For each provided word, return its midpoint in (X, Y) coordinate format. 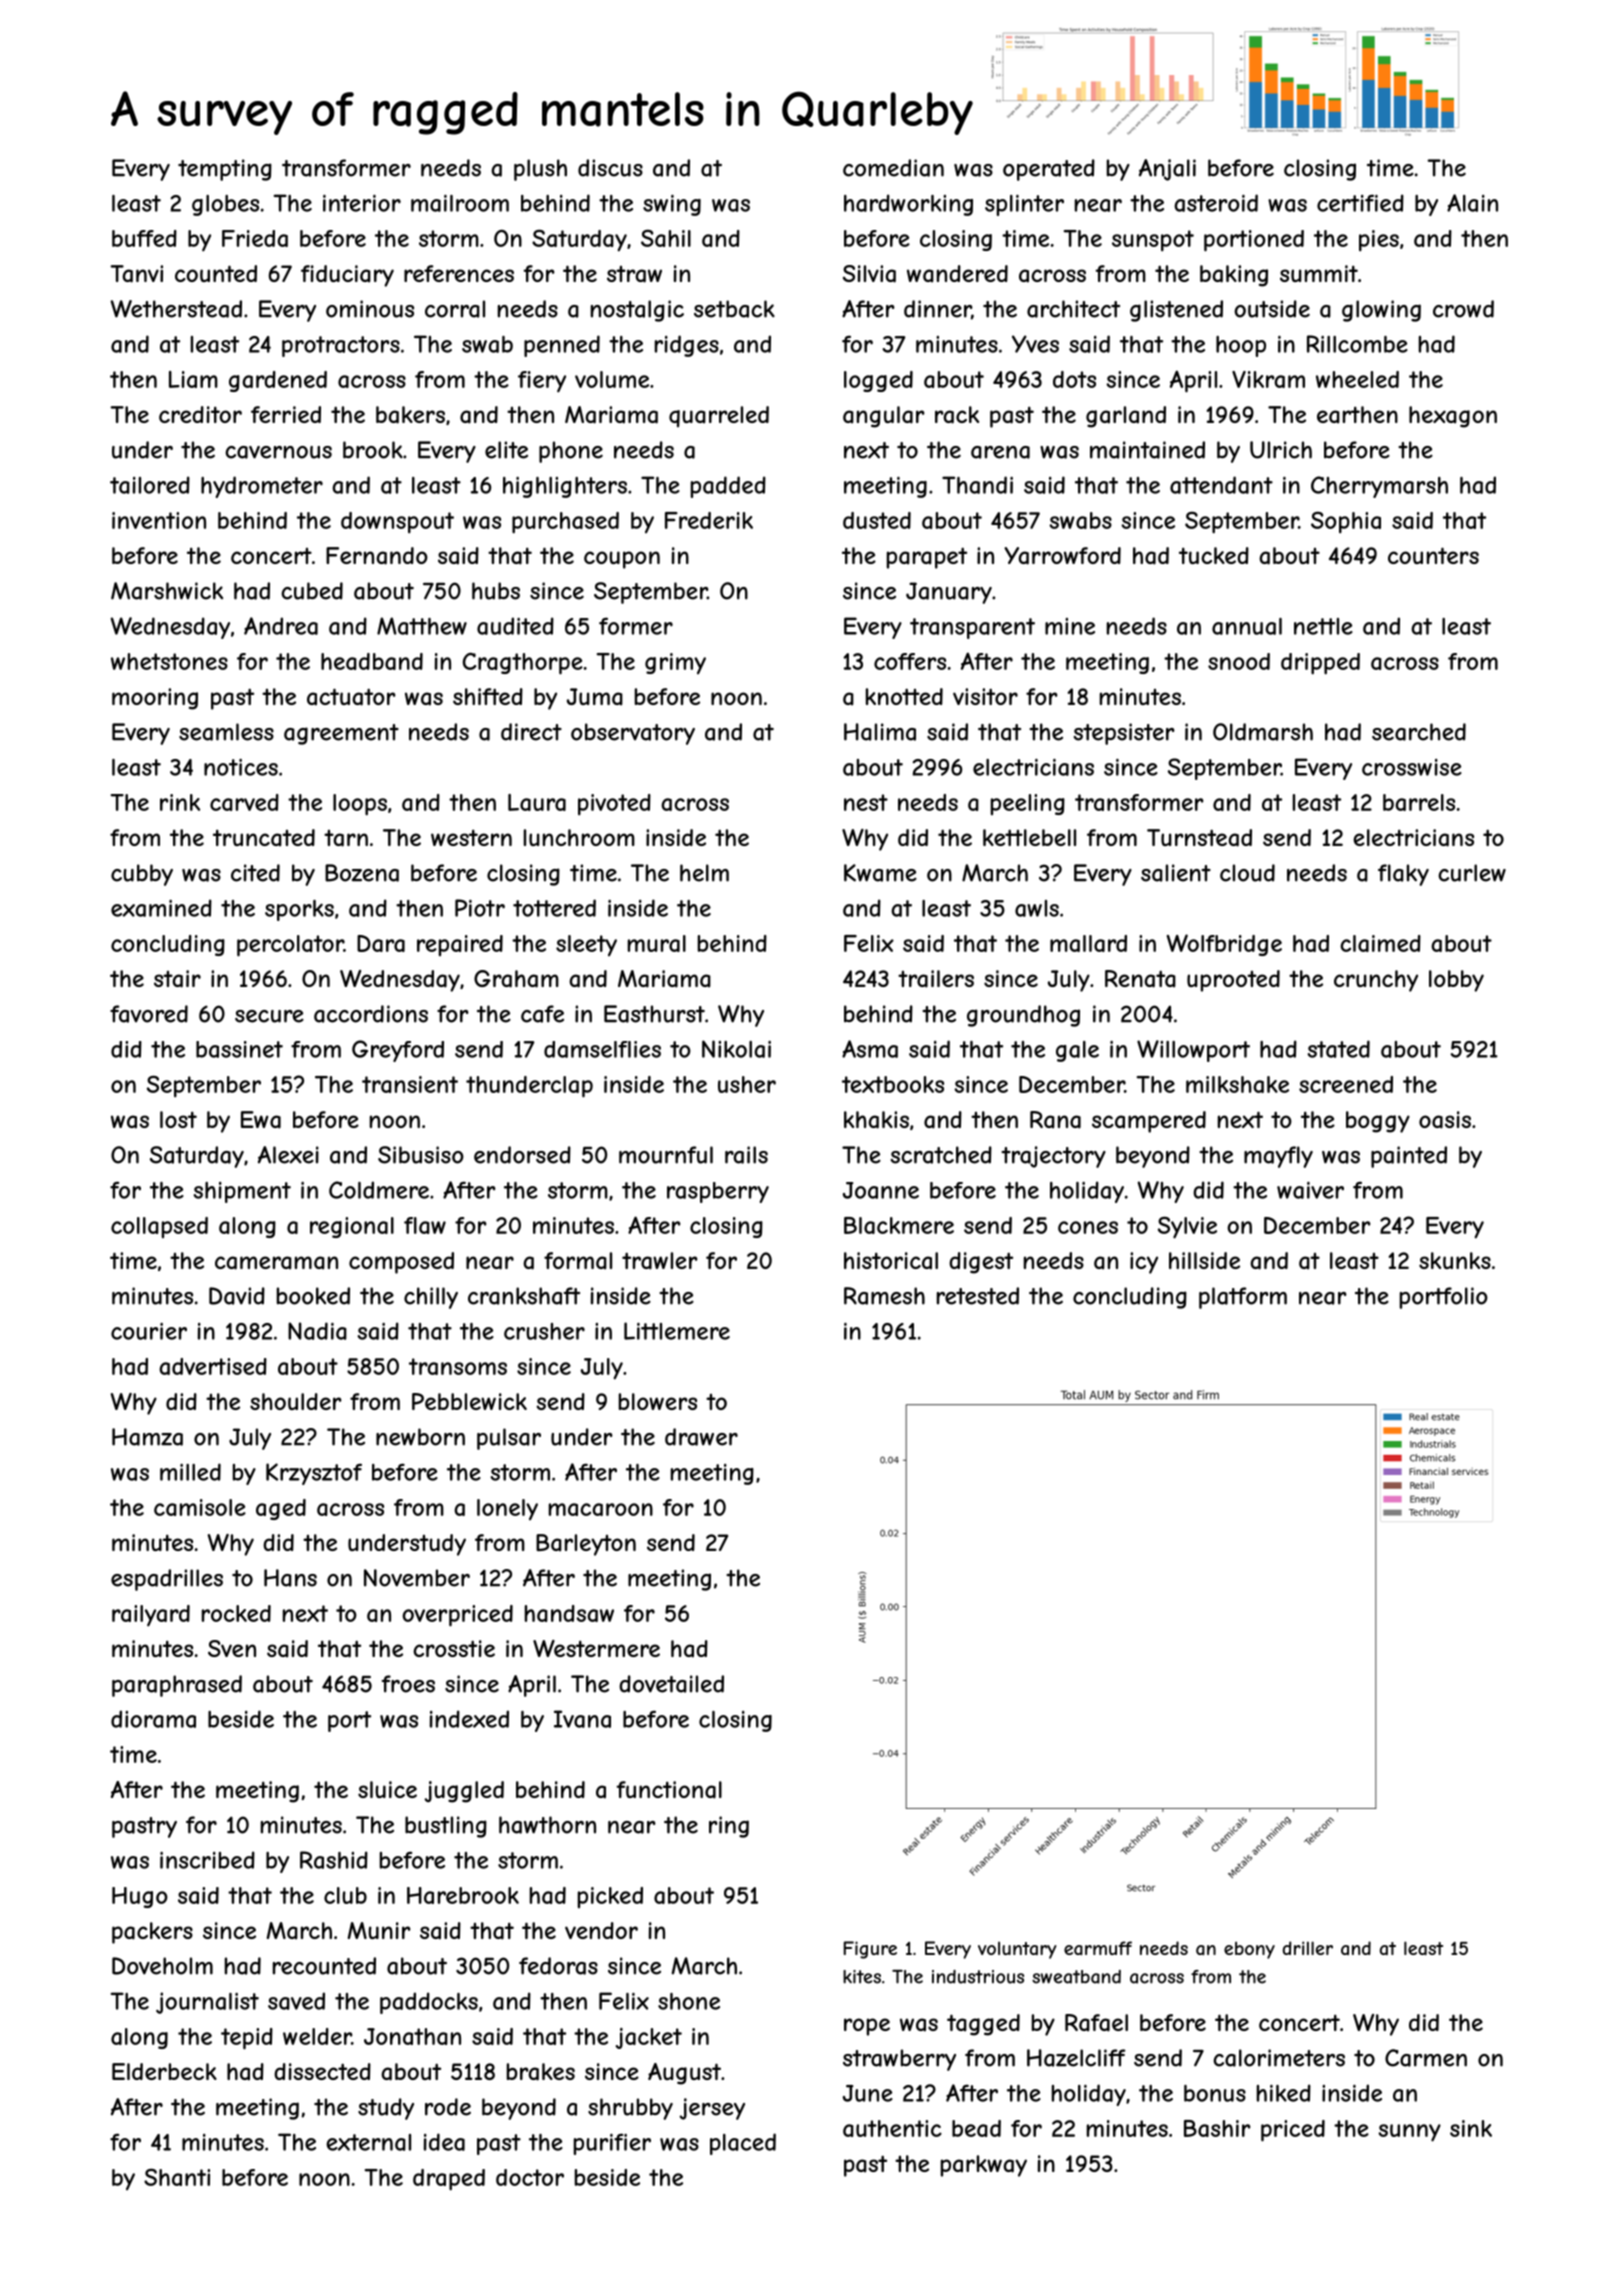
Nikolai (736, 1049)
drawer (701, 1437)
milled (190, 1472)
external (368, 2142)
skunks (1455, 1260)
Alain (1472, 203)
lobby (1456, 981)
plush (540, 170)
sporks (299, 910)
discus (610, 168)
